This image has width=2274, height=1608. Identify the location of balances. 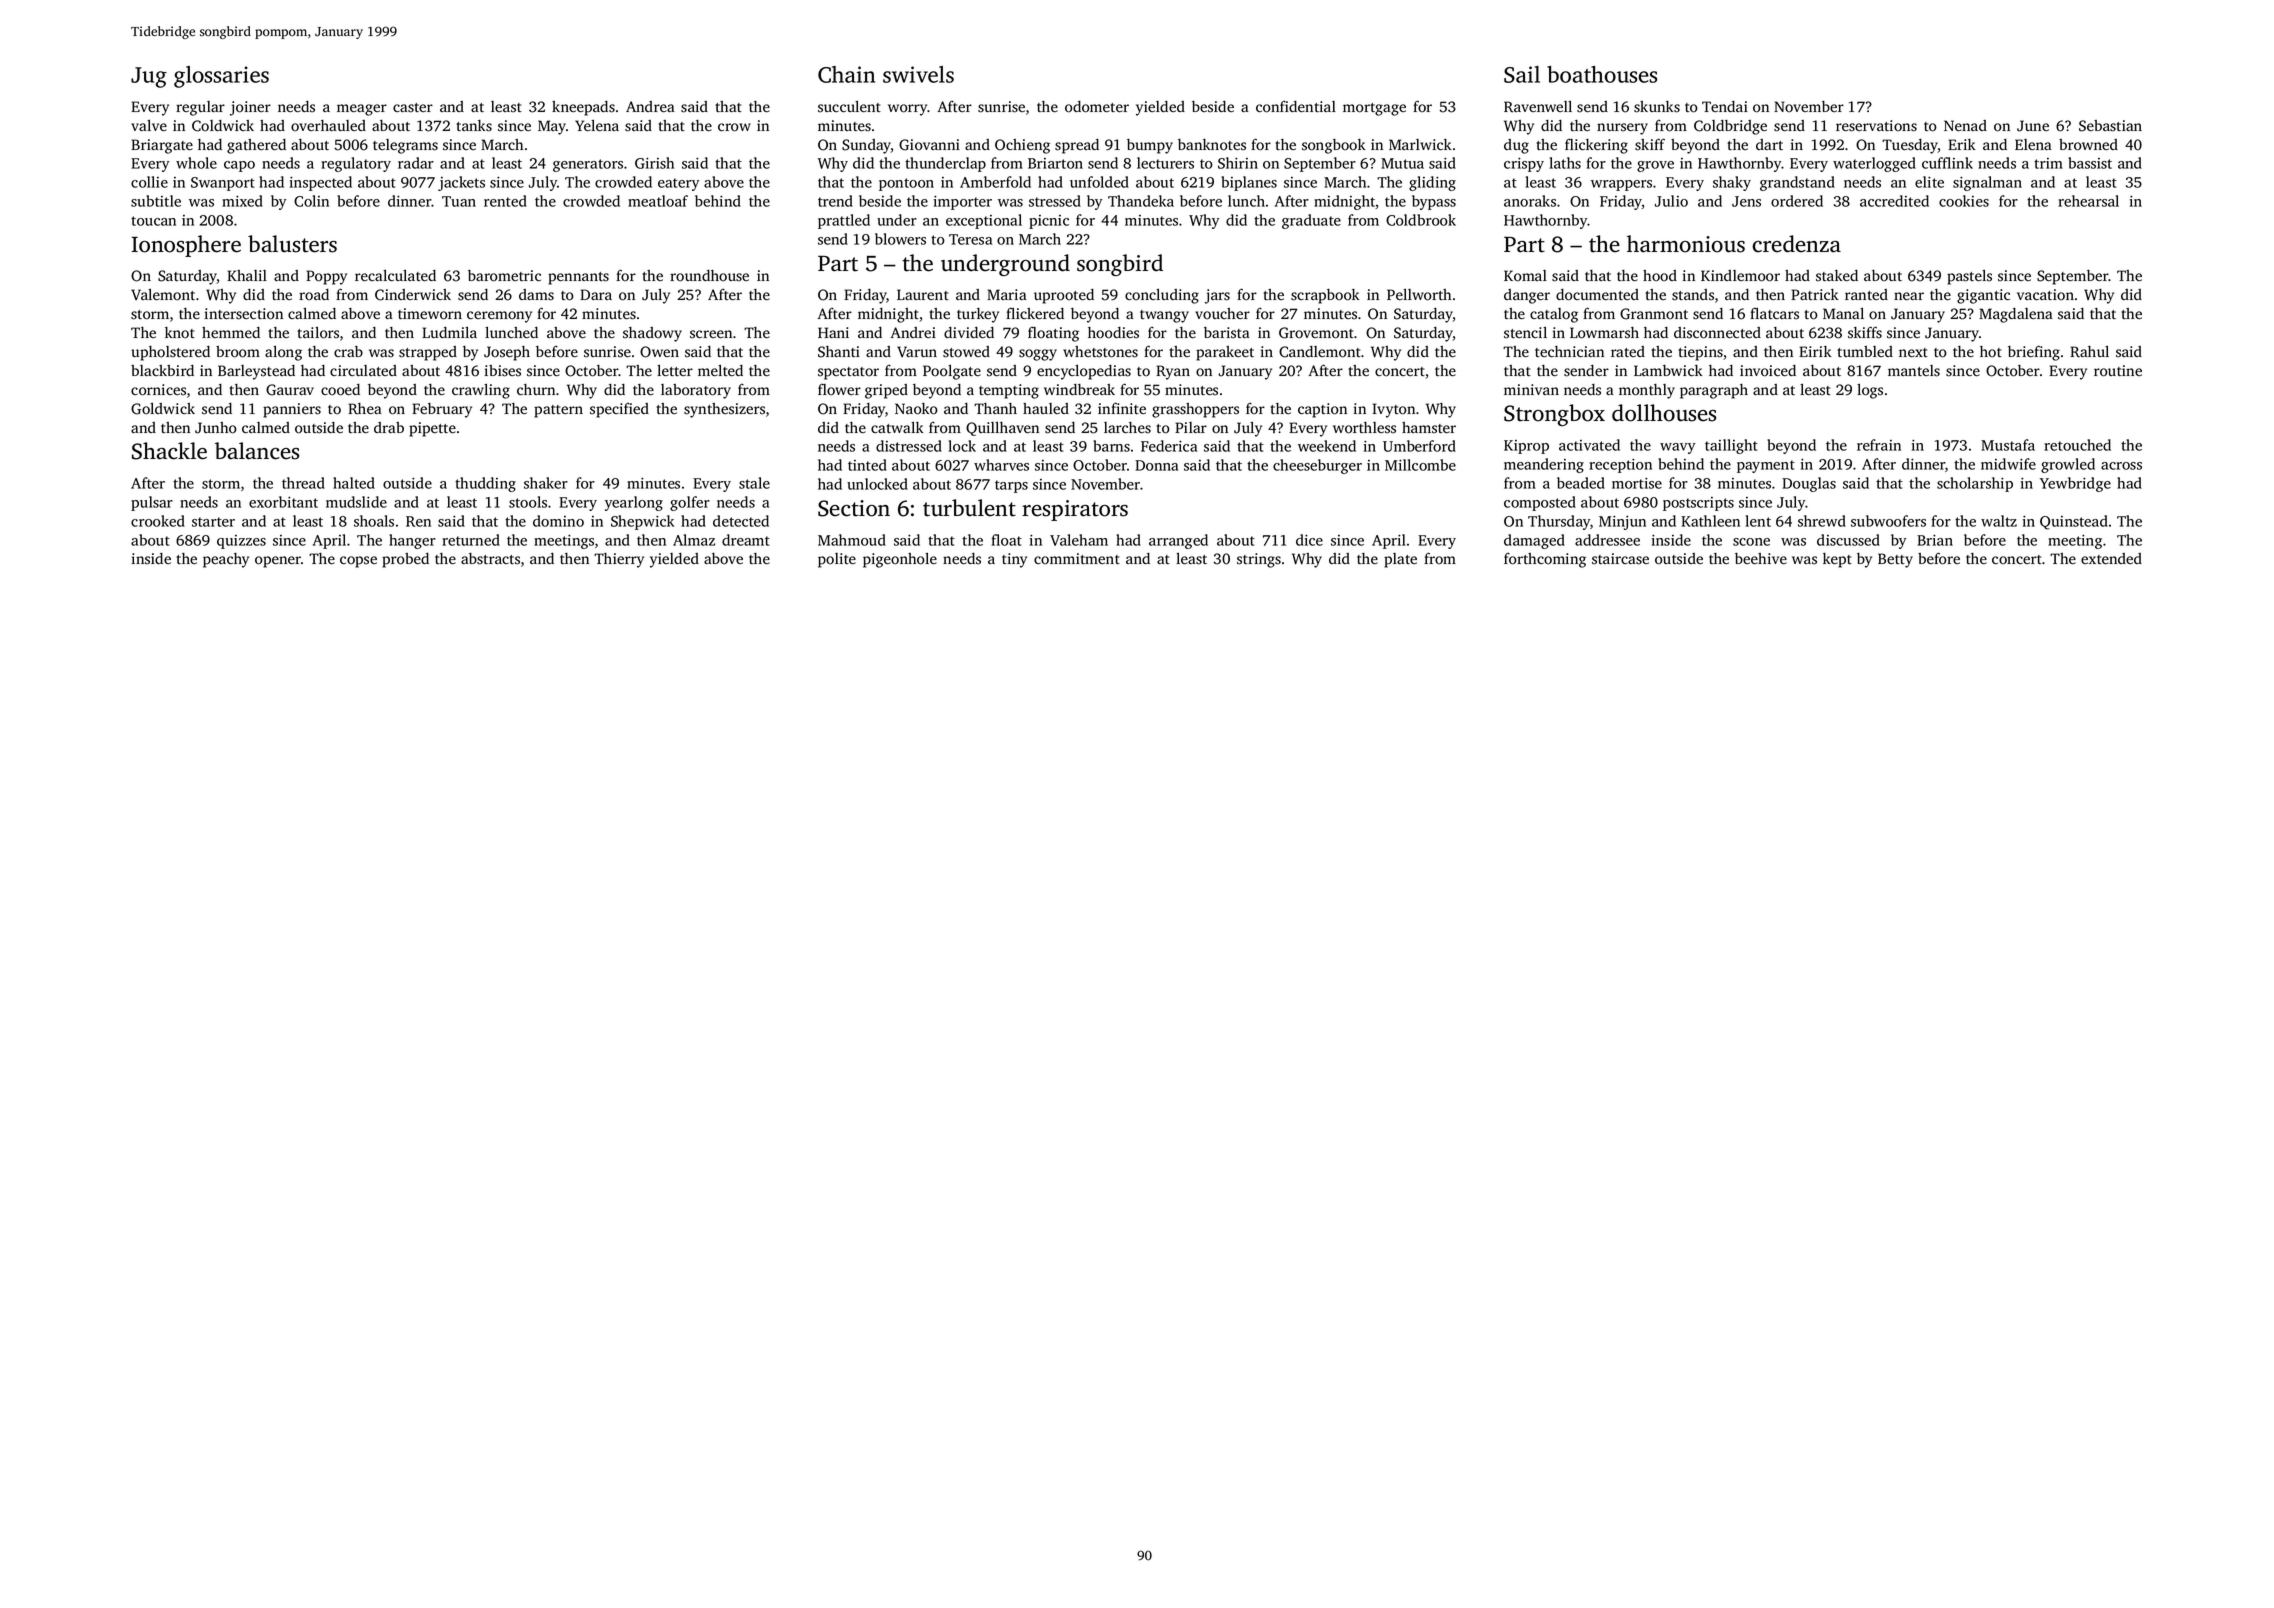
(257, 451).
